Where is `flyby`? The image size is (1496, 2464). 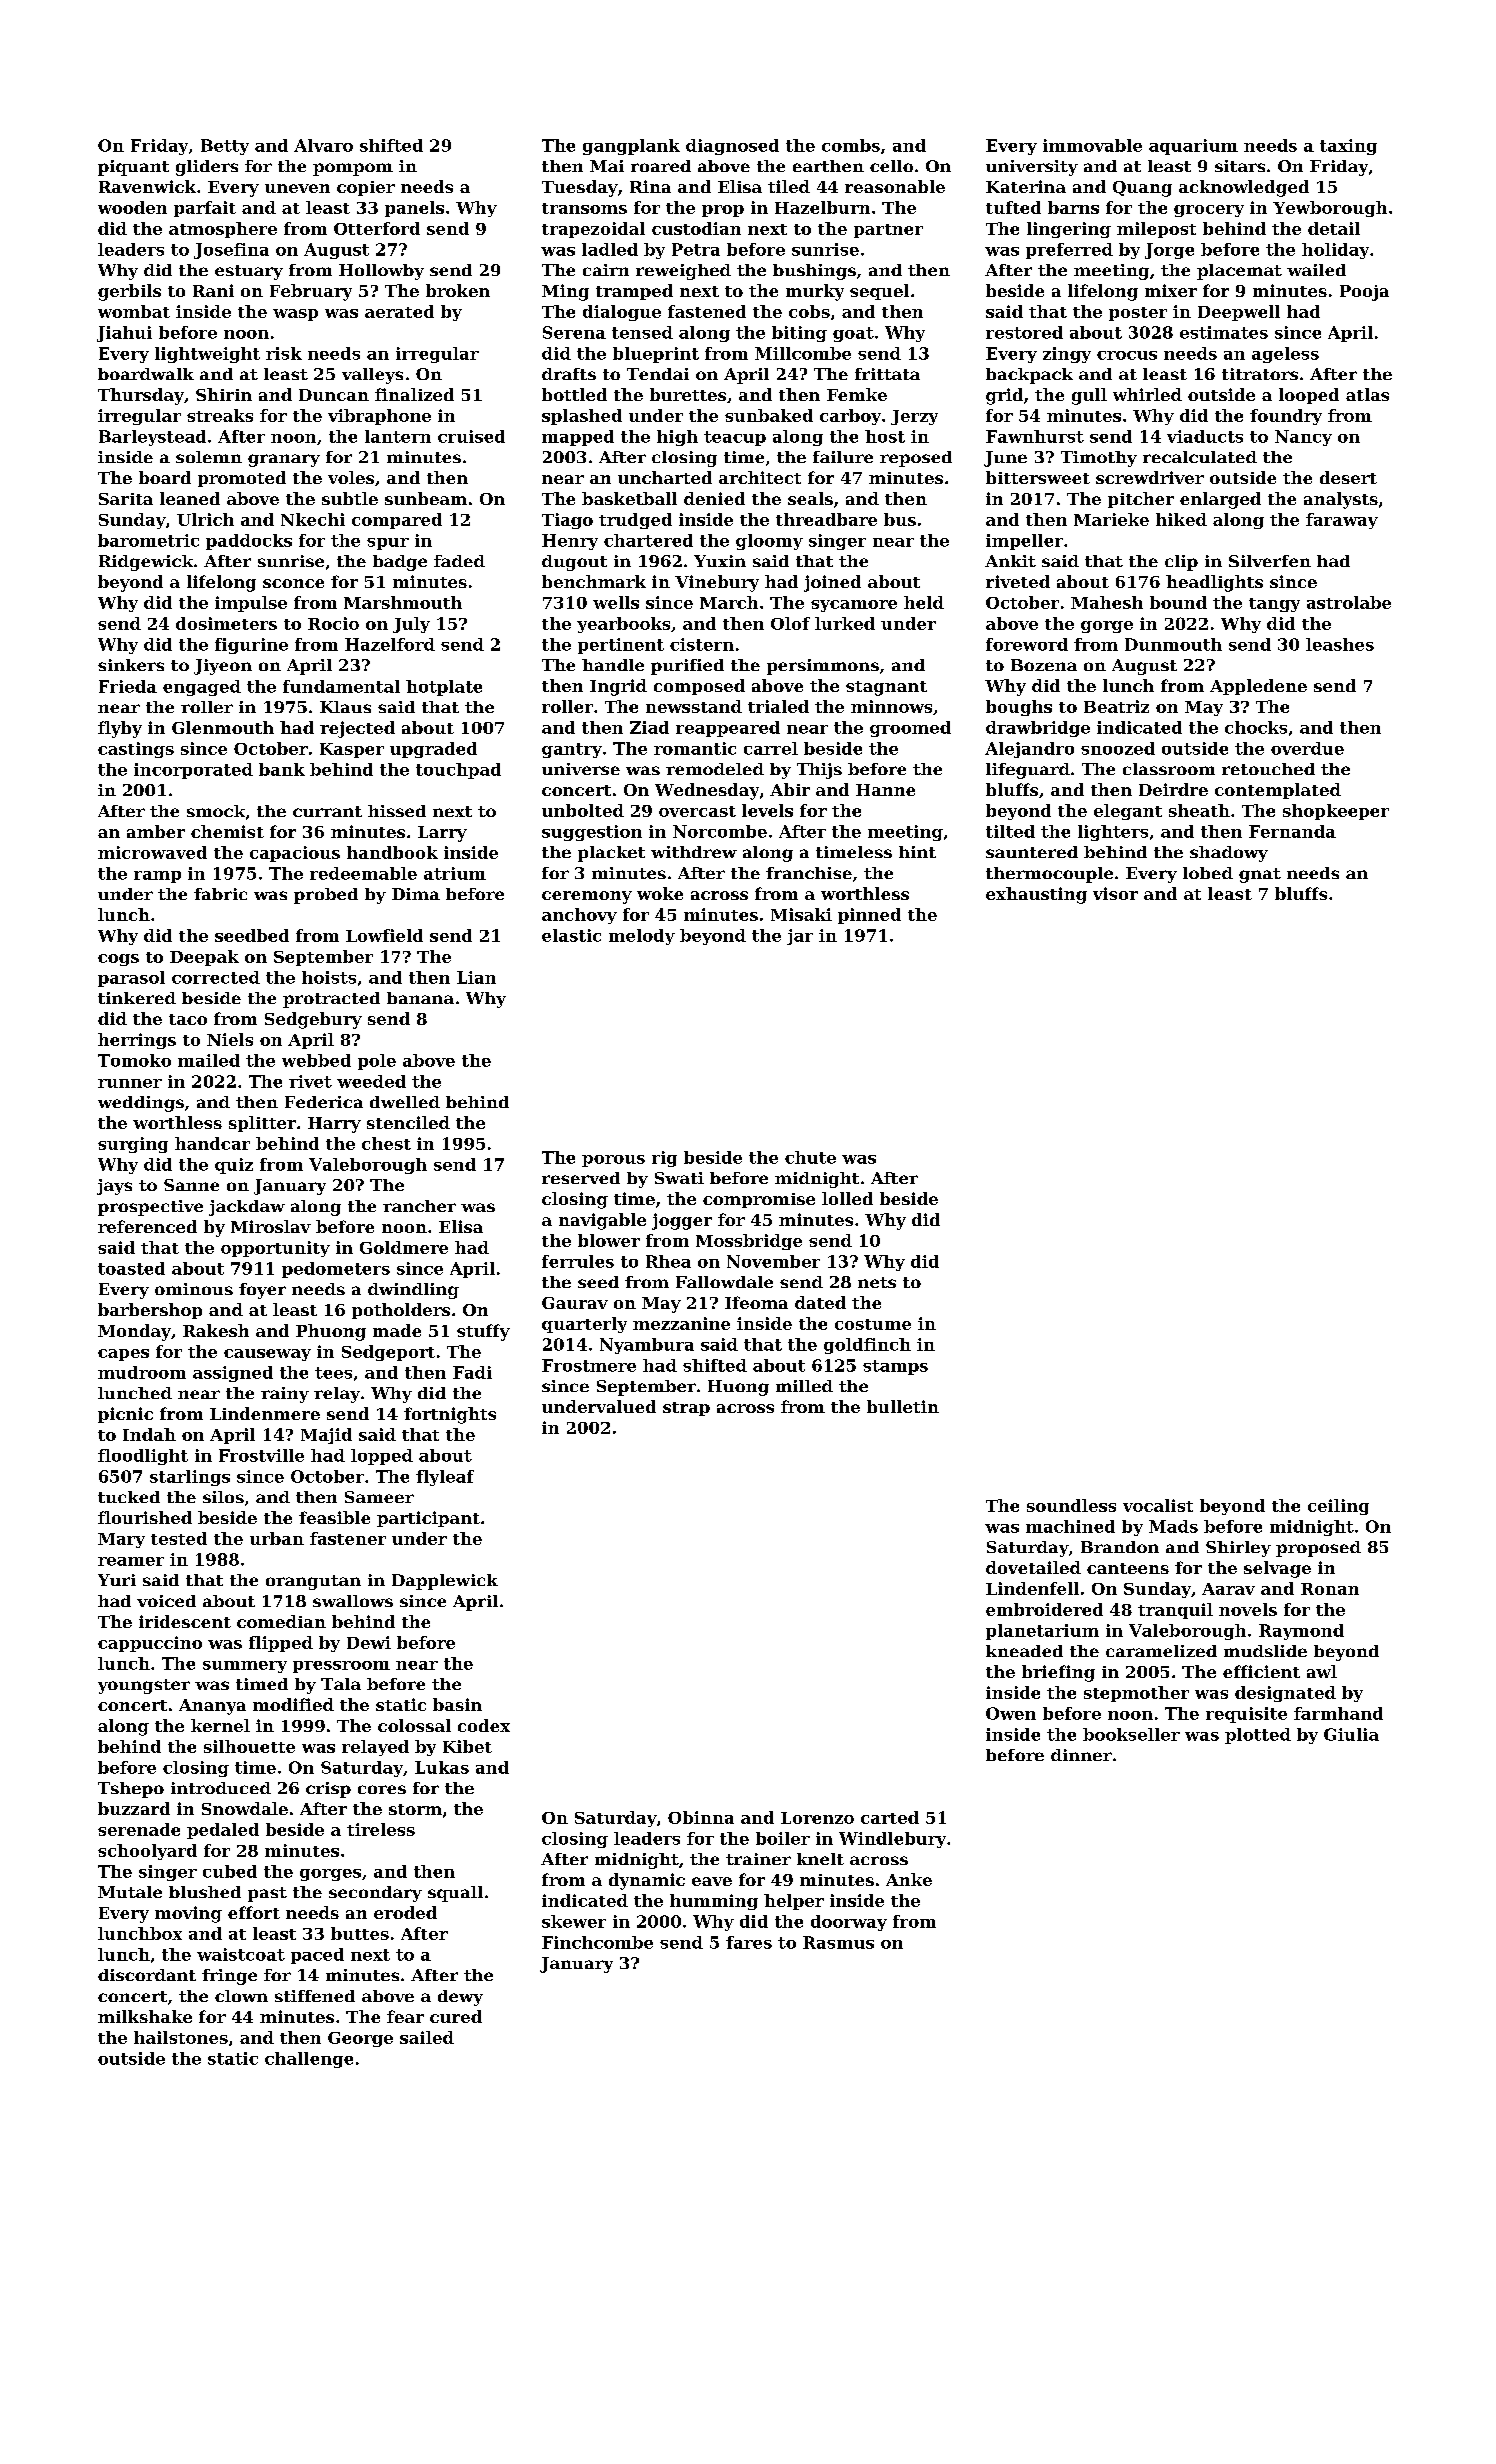
flyby is located at coordinates (120, 729).
